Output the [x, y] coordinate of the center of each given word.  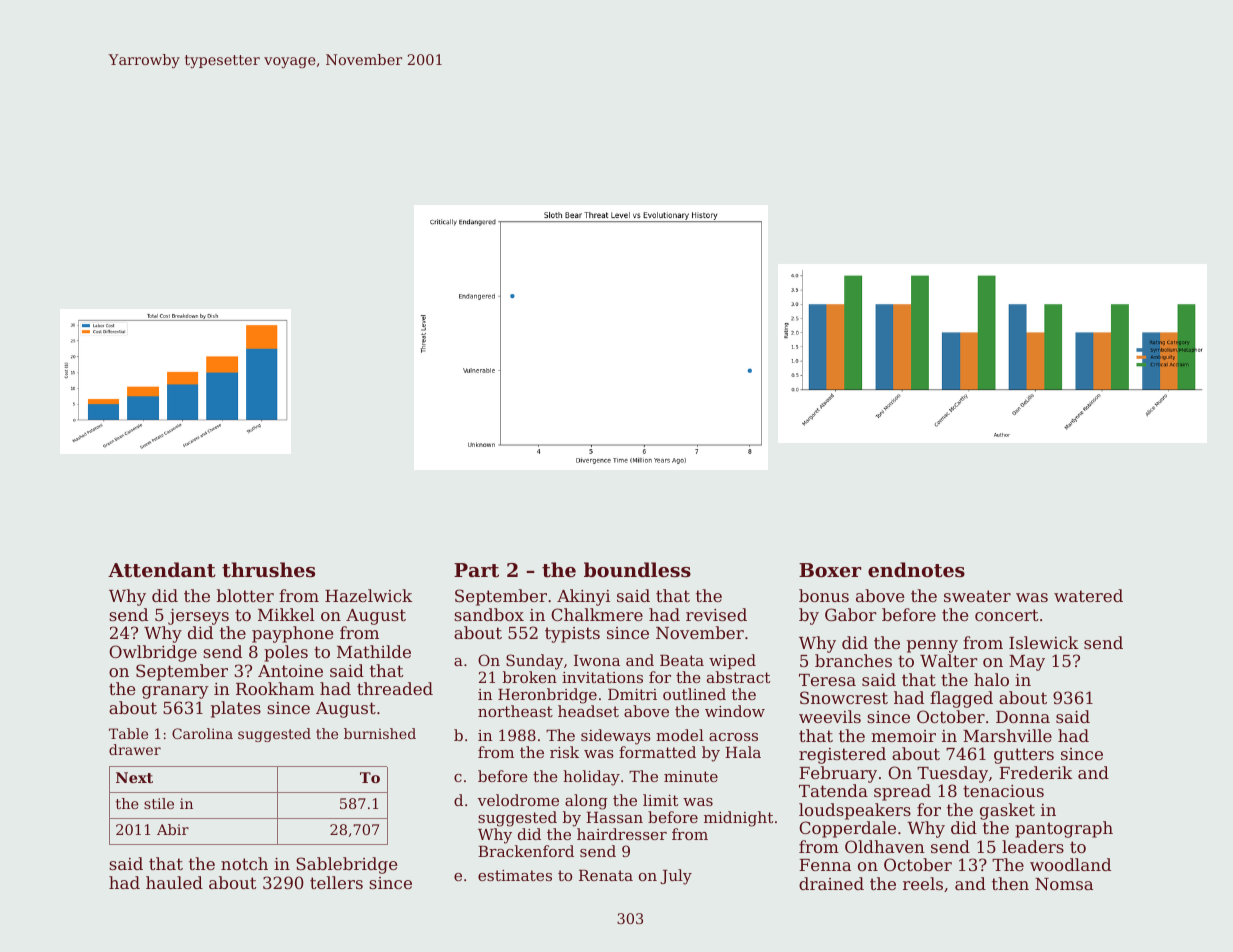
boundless [637, 570]
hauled [174, 882]
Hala [743, 752]
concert [1006, 615]
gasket [1007, 811]
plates [236, 709]
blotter [245, 595]
